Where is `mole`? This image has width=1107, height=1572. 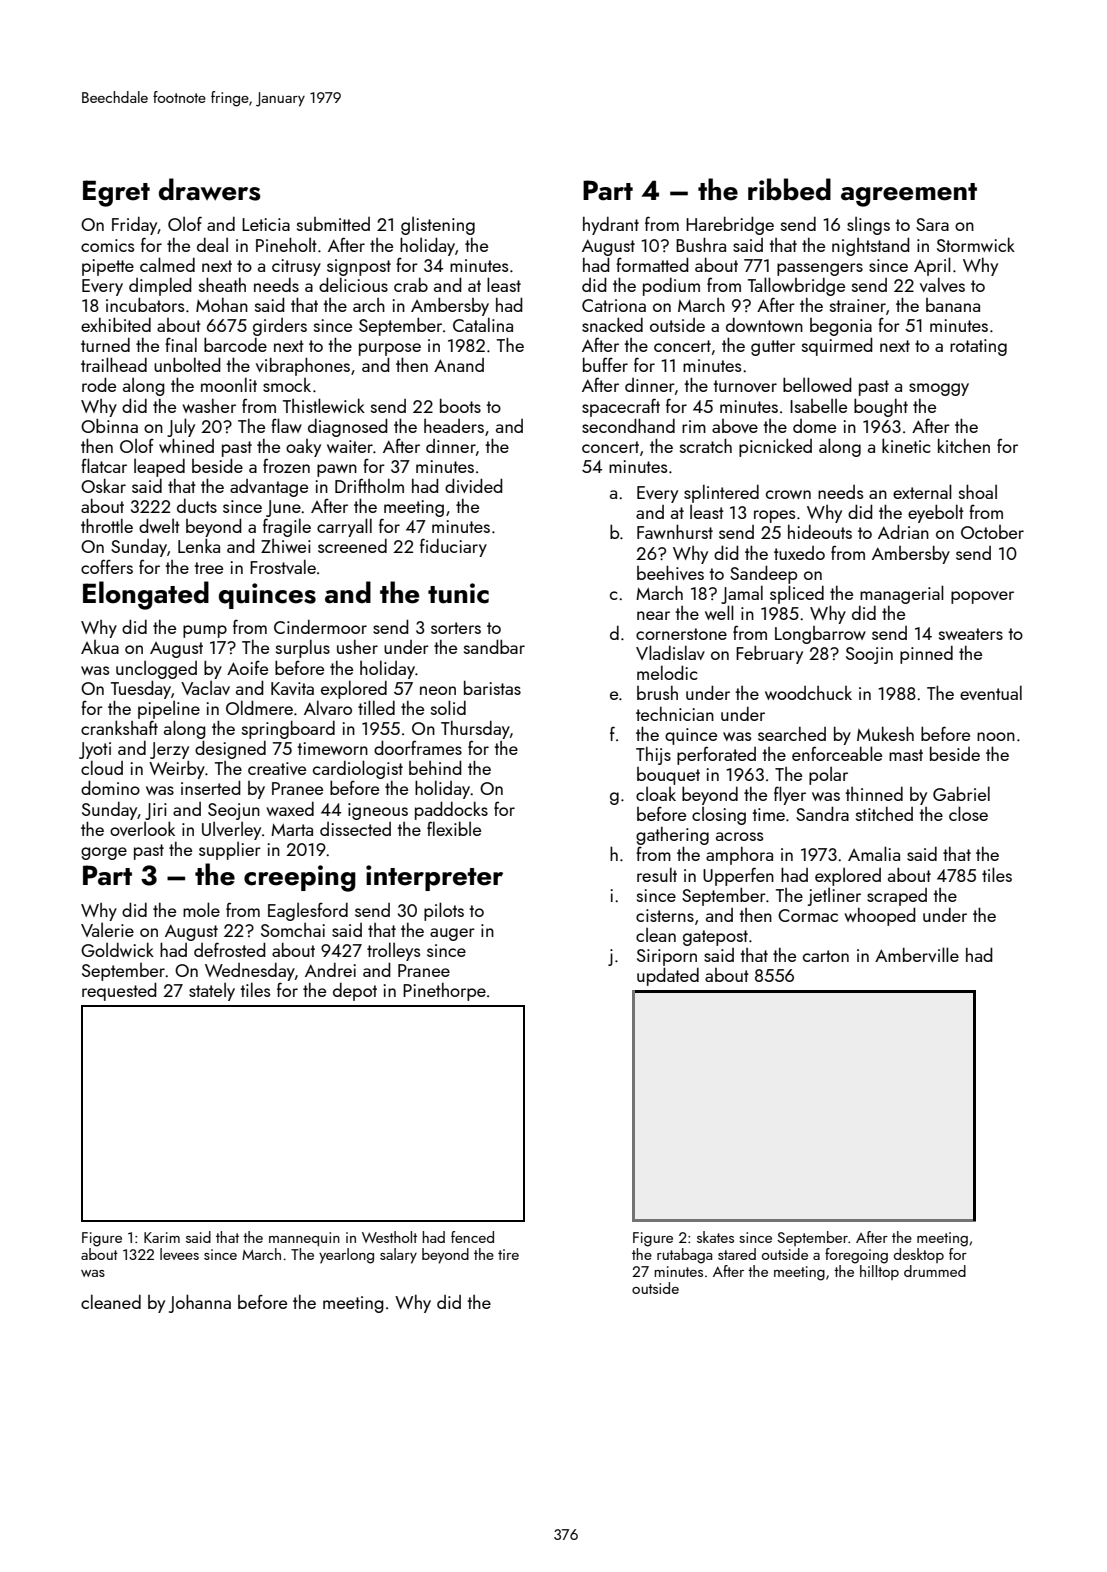
mole is located at coordinates (201, 909).
